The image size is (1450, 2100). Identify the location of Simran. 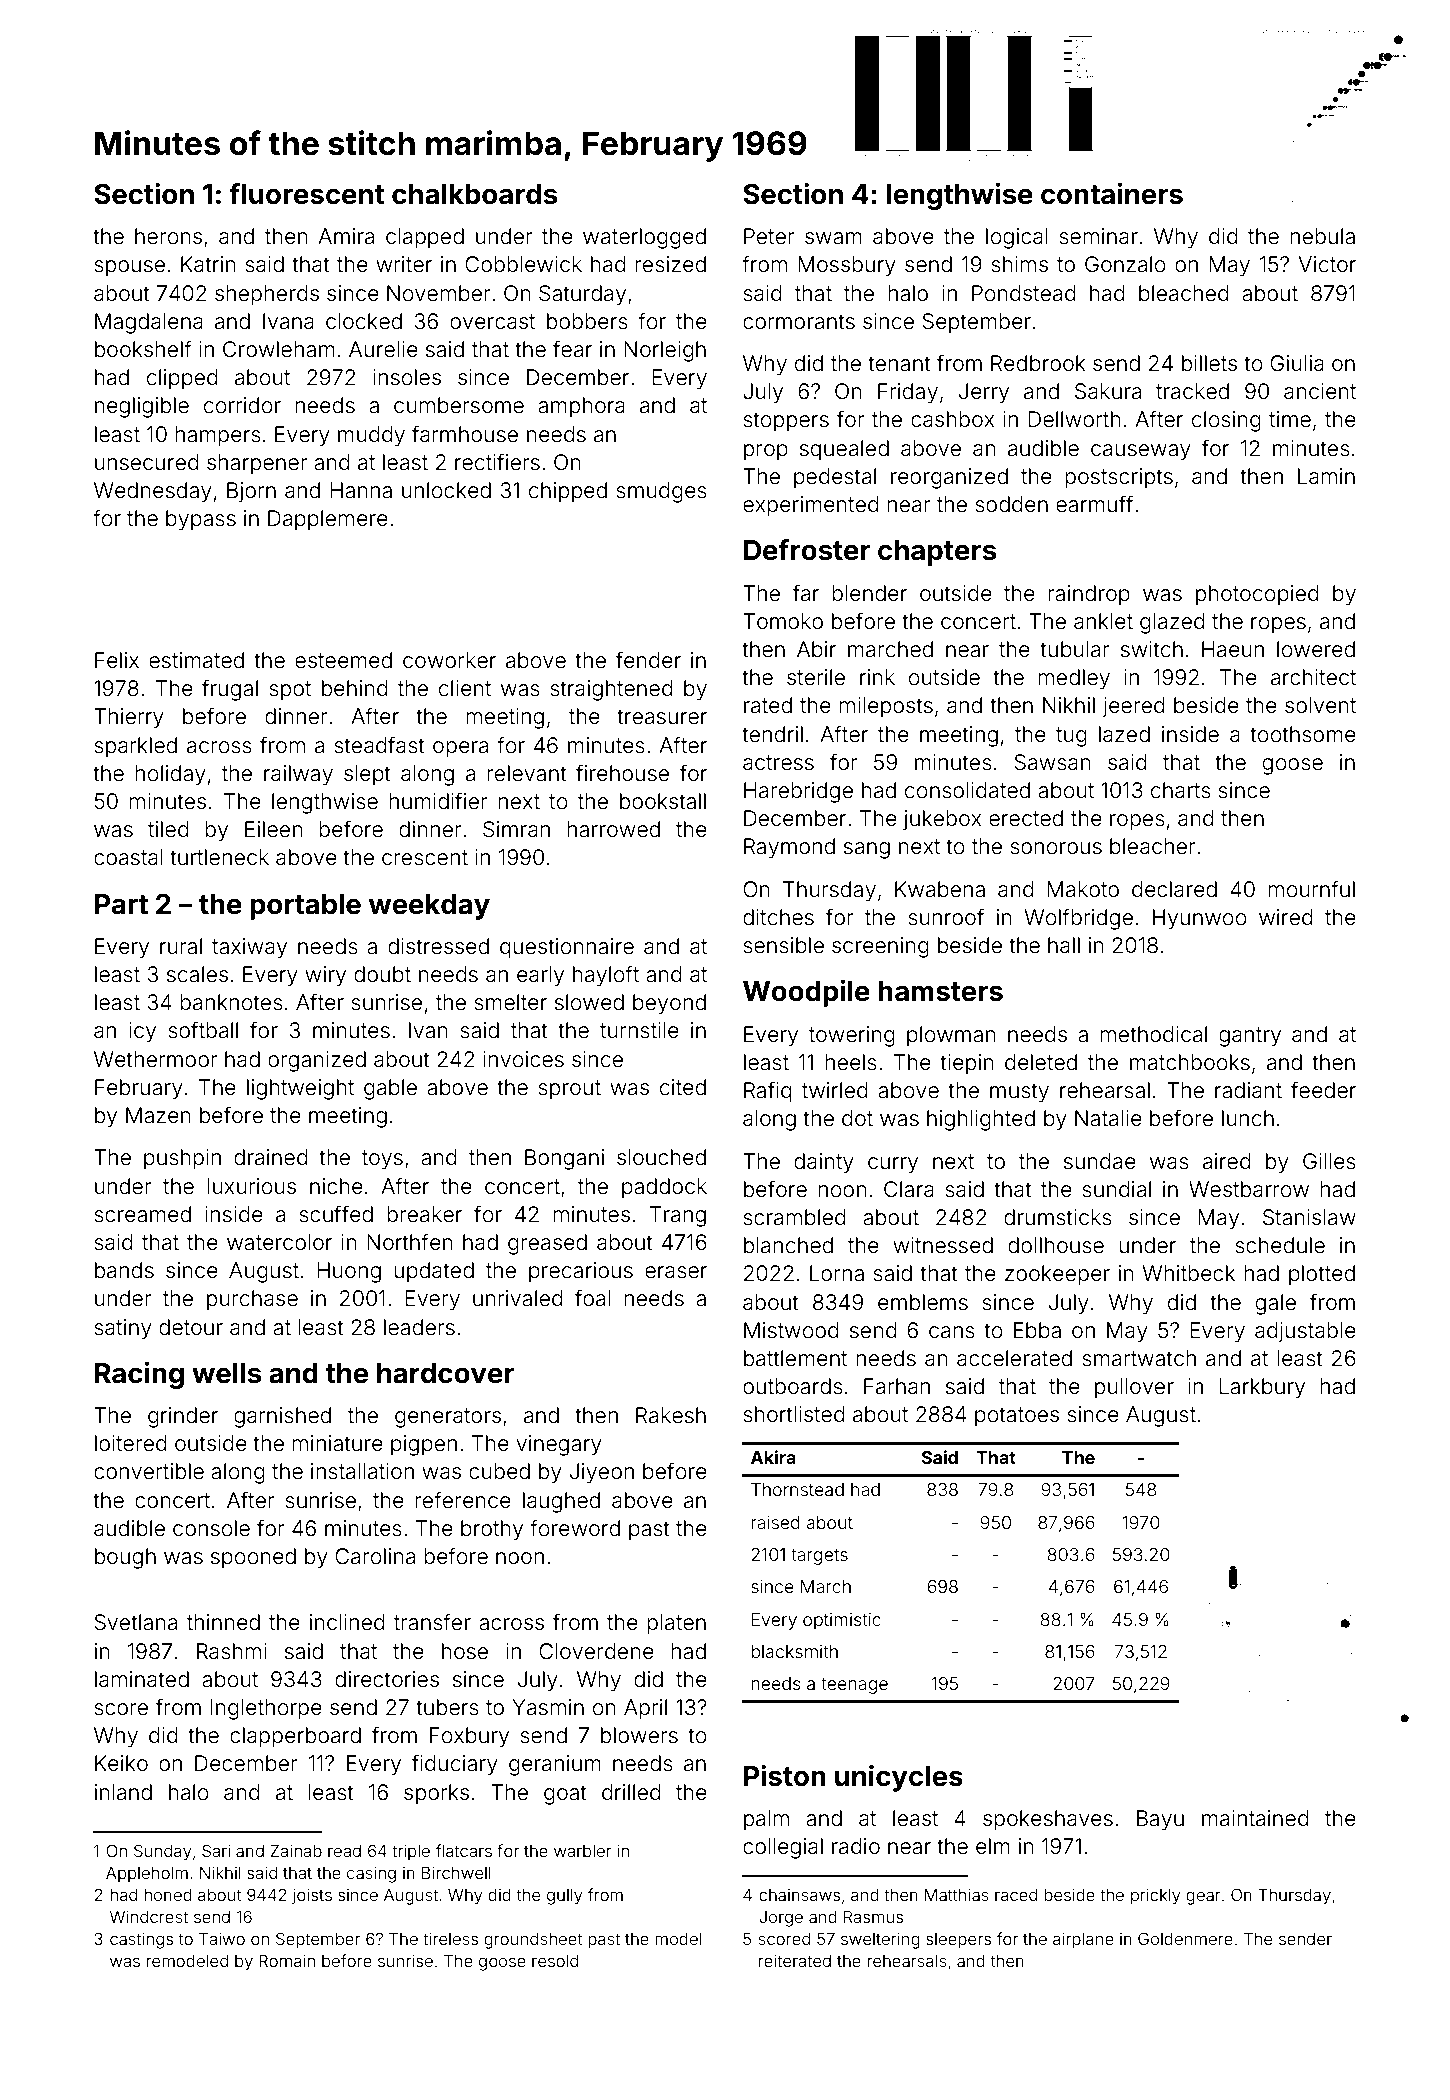
(516, 829).
